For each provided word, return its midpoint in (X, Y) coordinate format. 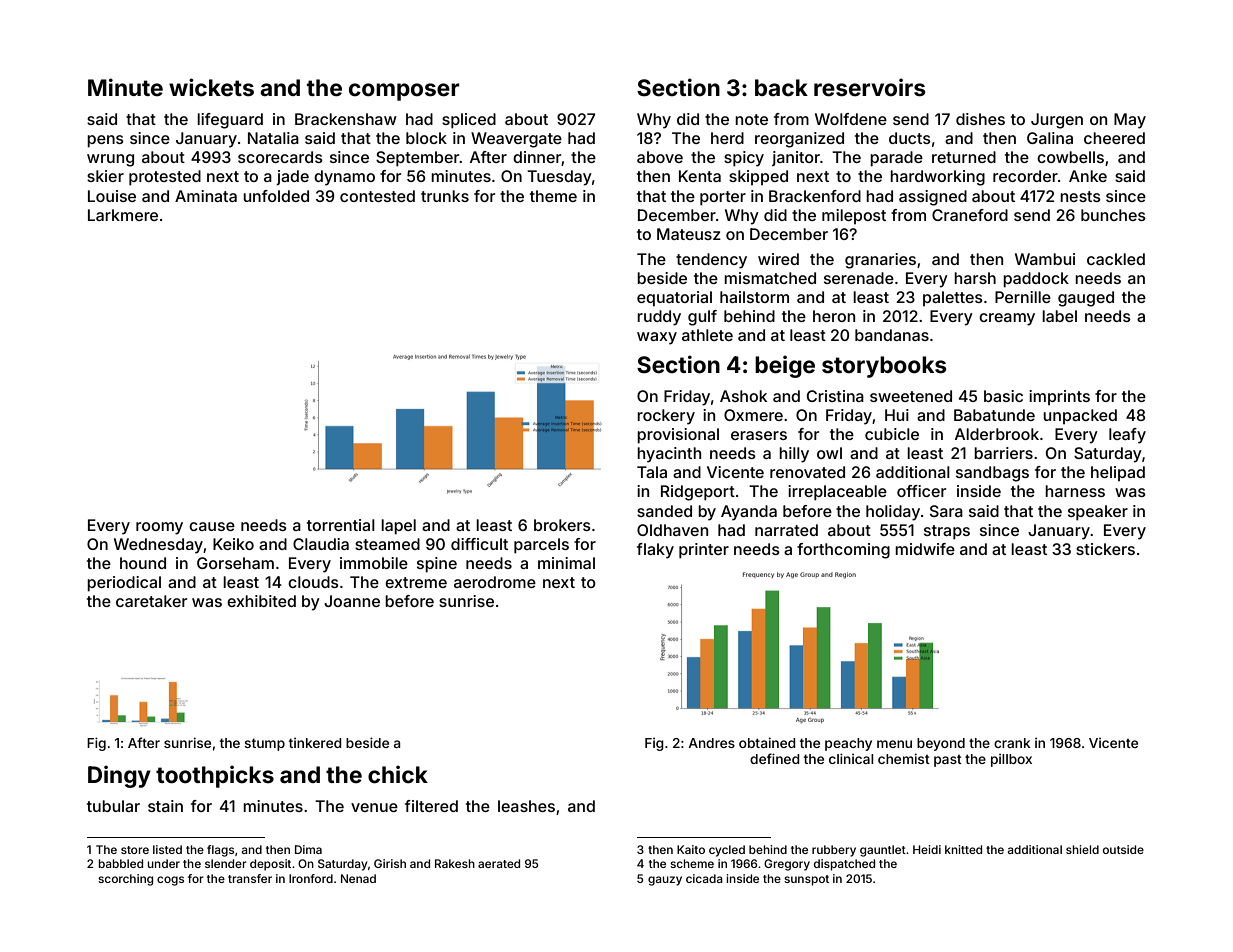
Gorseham (235, 563)
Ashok (743, 396)
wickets (211, 87)
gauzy (665, 881)
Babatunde (994, 415)
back (781, 88)
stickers (1105, 549)
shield (1082, 849)
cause (212, 526)
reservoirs (870, 87)
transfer (250, 878)
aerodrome (495, 582)
